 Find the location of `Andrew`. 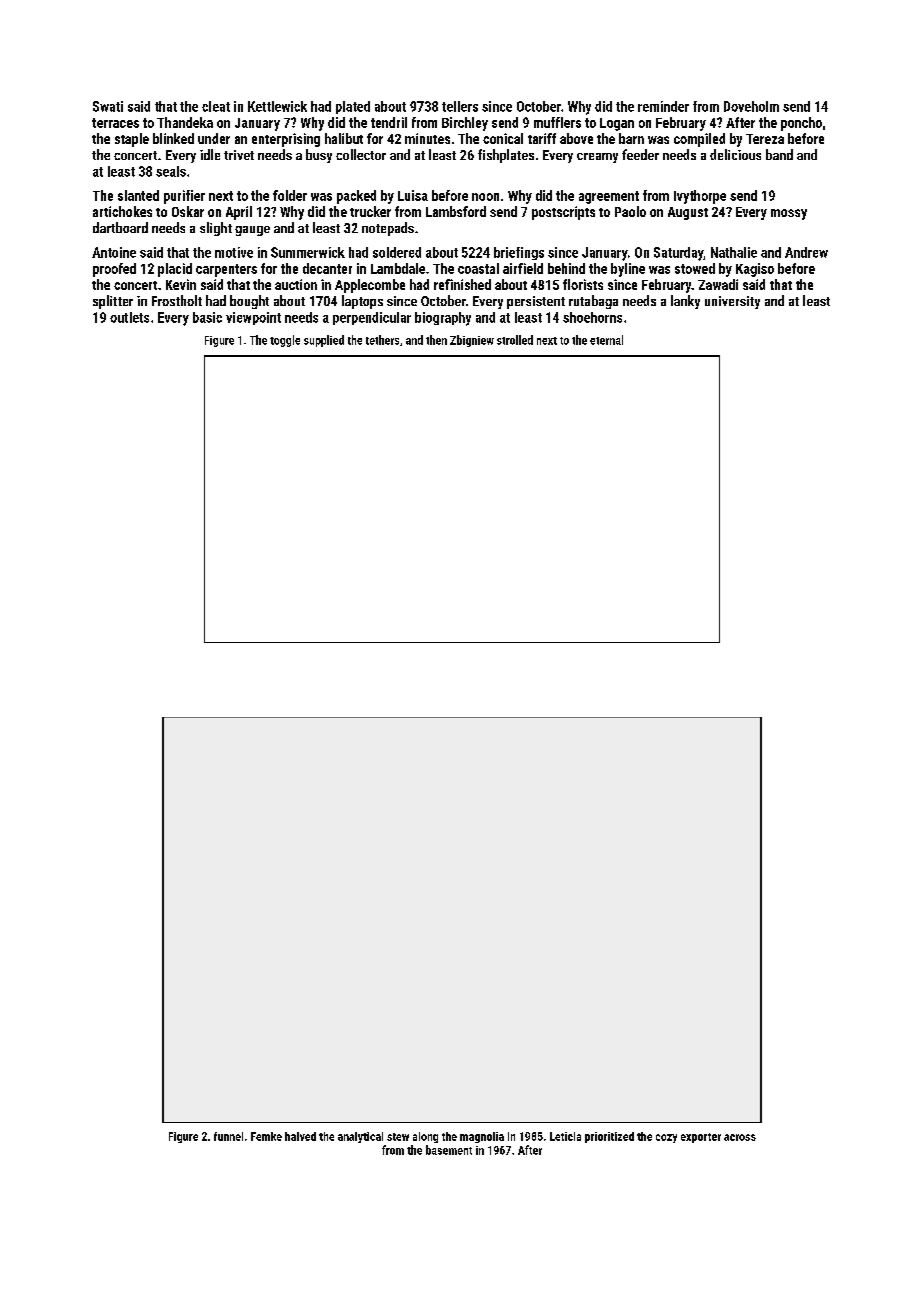

Andrew is located at coordinates (806, 252).
